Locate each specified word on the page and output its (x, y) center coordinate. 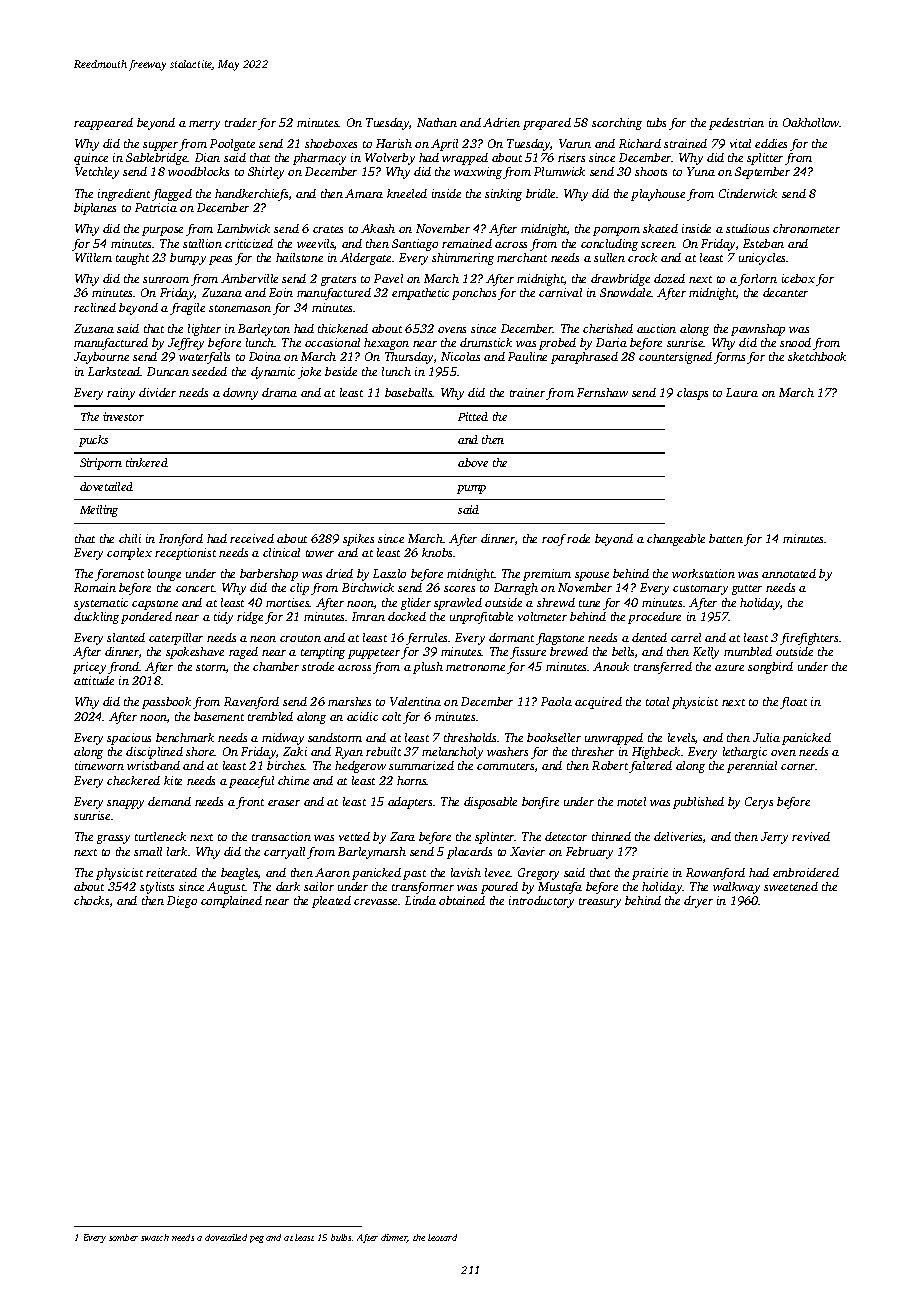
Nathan (437, 122)
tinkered (147, 462)
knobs (437, 552)
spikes (358, 540)
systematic (101, 604)
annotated (789, 573)
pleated (331, 902)
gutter (747, 590)
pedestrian (736, 124)
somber (123, 1237)
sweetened (791, 886)
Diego (182, 902)
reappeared (103, 124)
